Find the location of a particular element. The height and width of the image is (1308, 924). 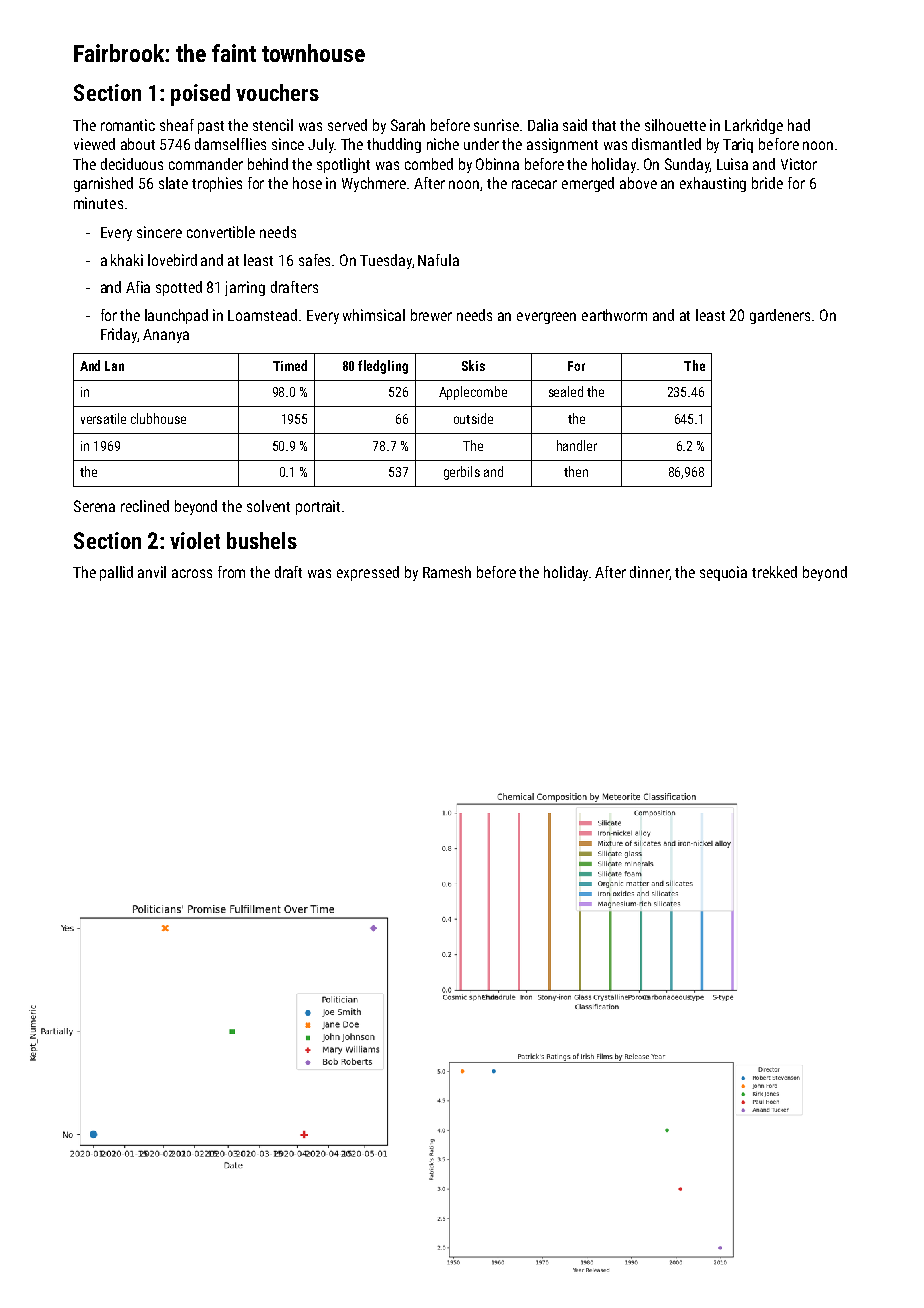

deciduous is located at coordinates (132, 164).
